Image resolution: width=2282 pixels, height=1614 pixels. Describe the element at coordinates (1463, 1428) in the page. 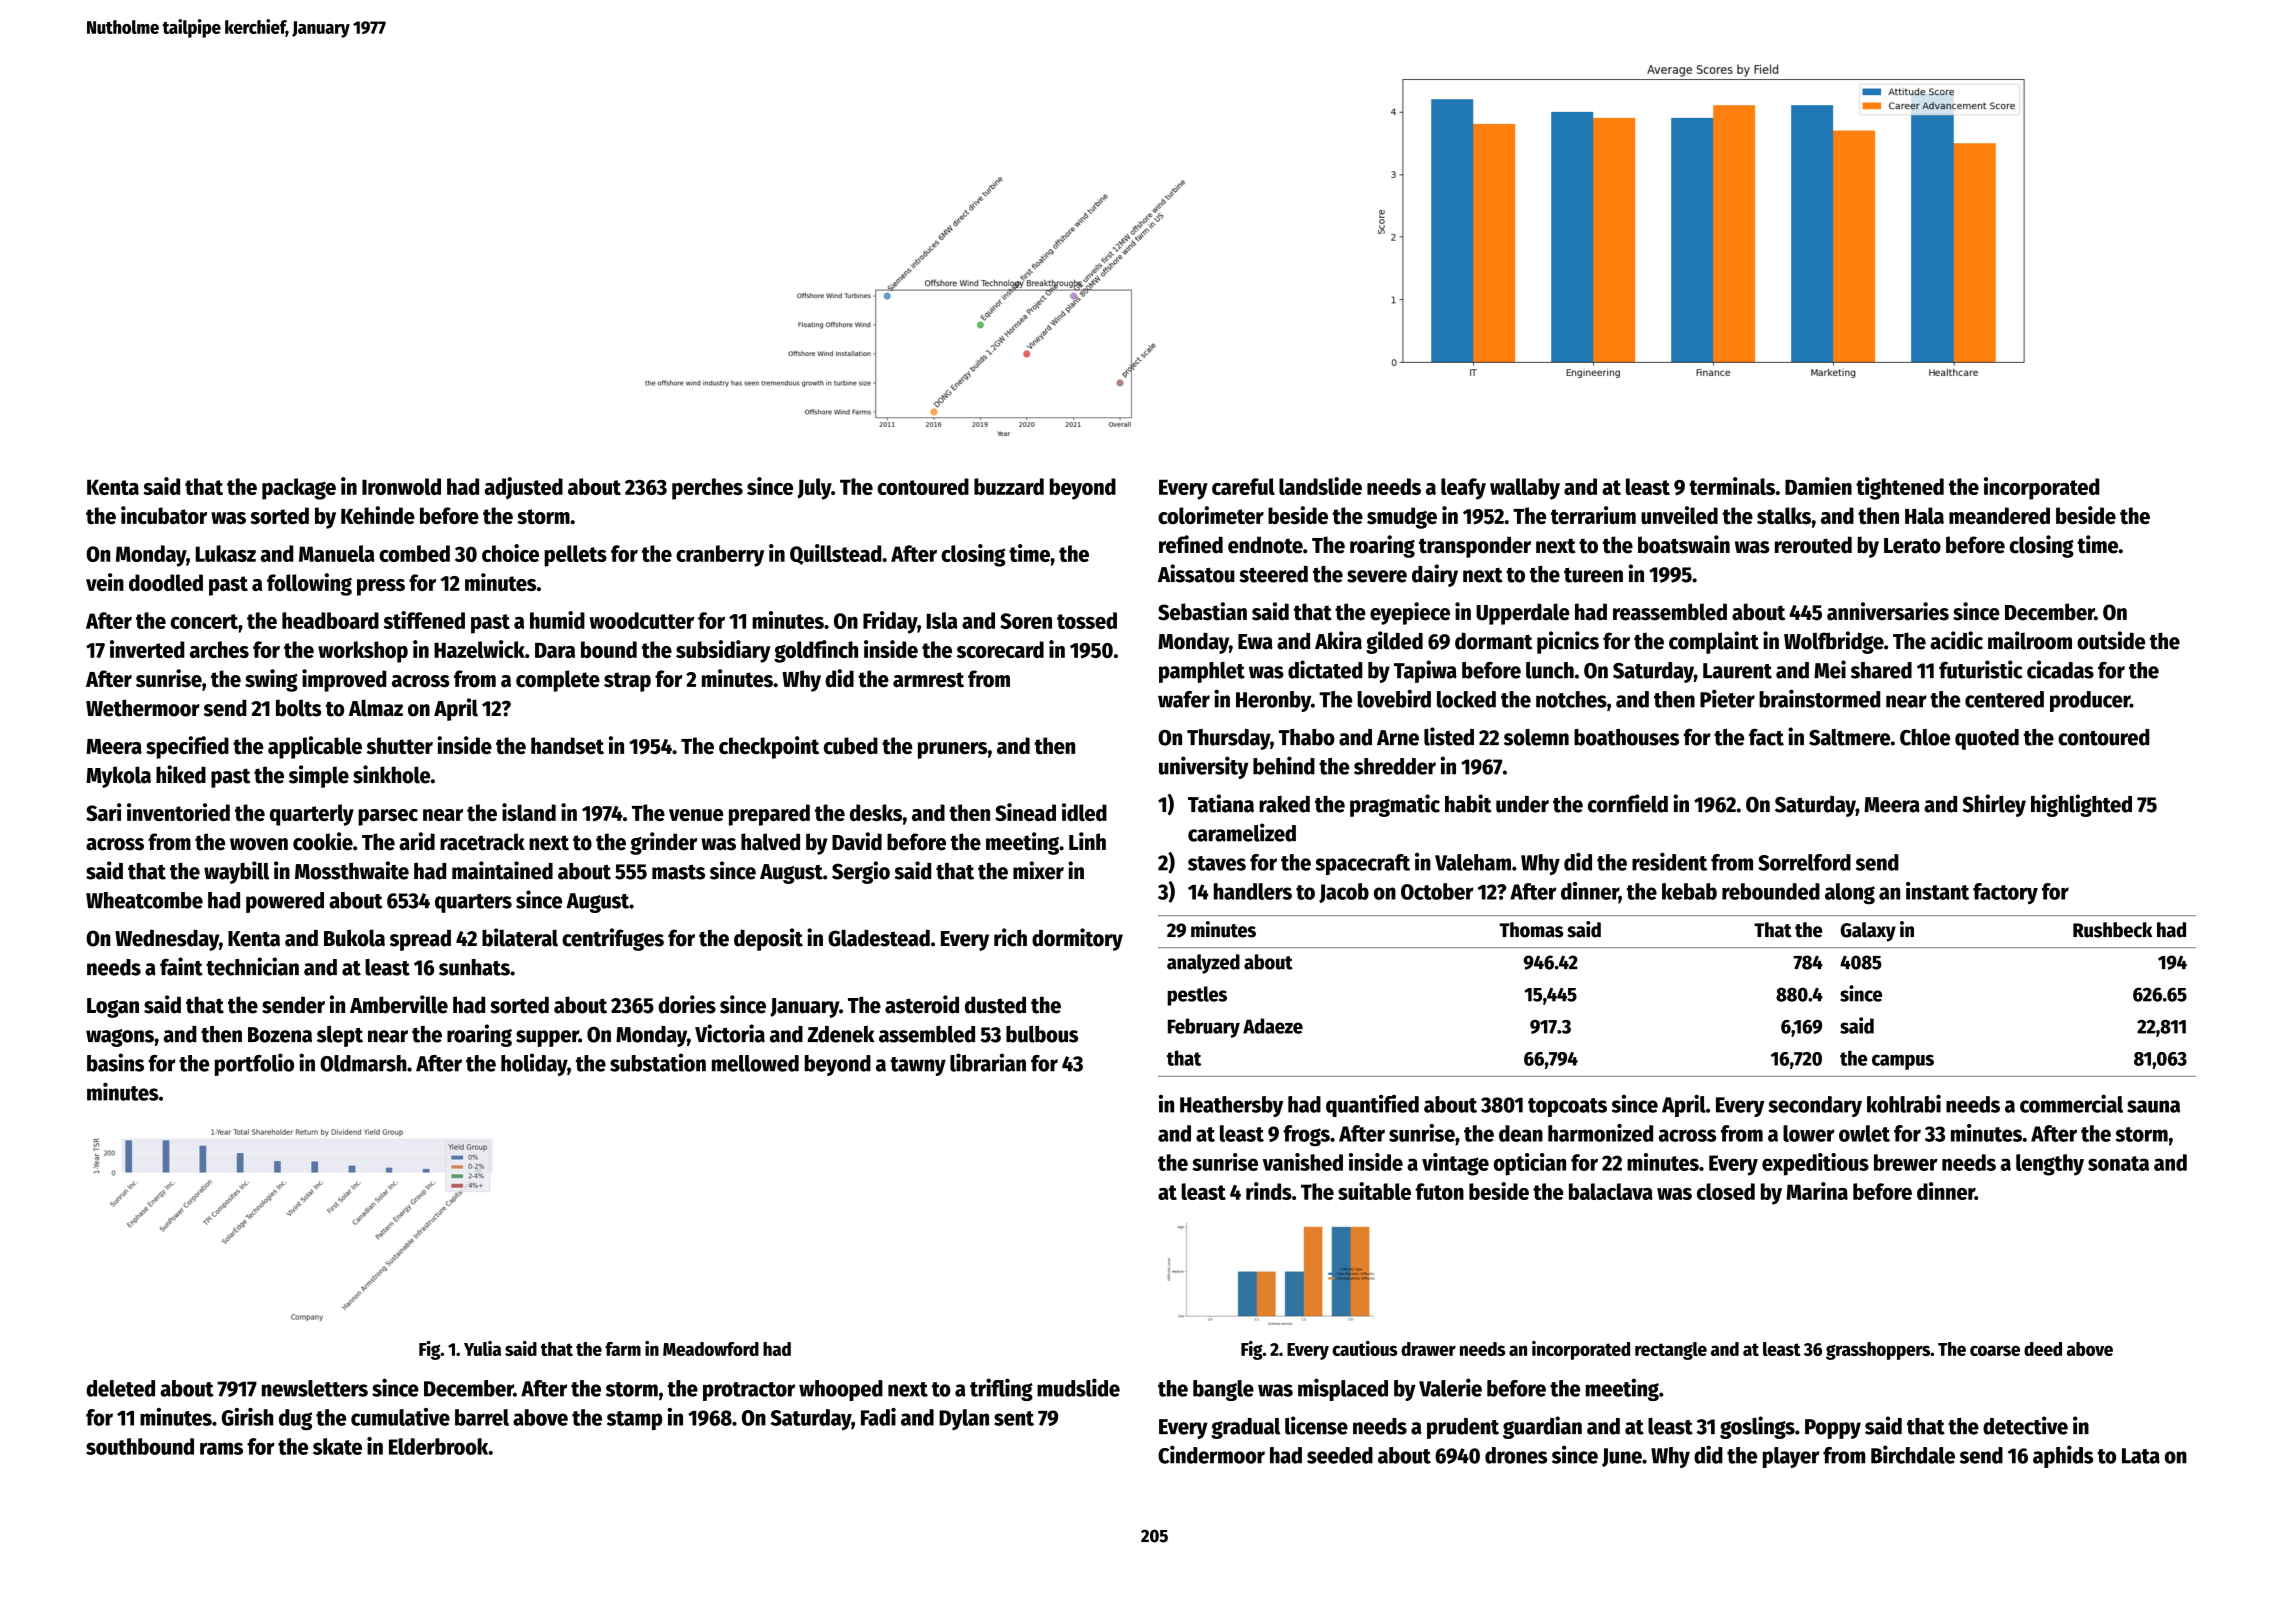

I see `prudent` at that location.
